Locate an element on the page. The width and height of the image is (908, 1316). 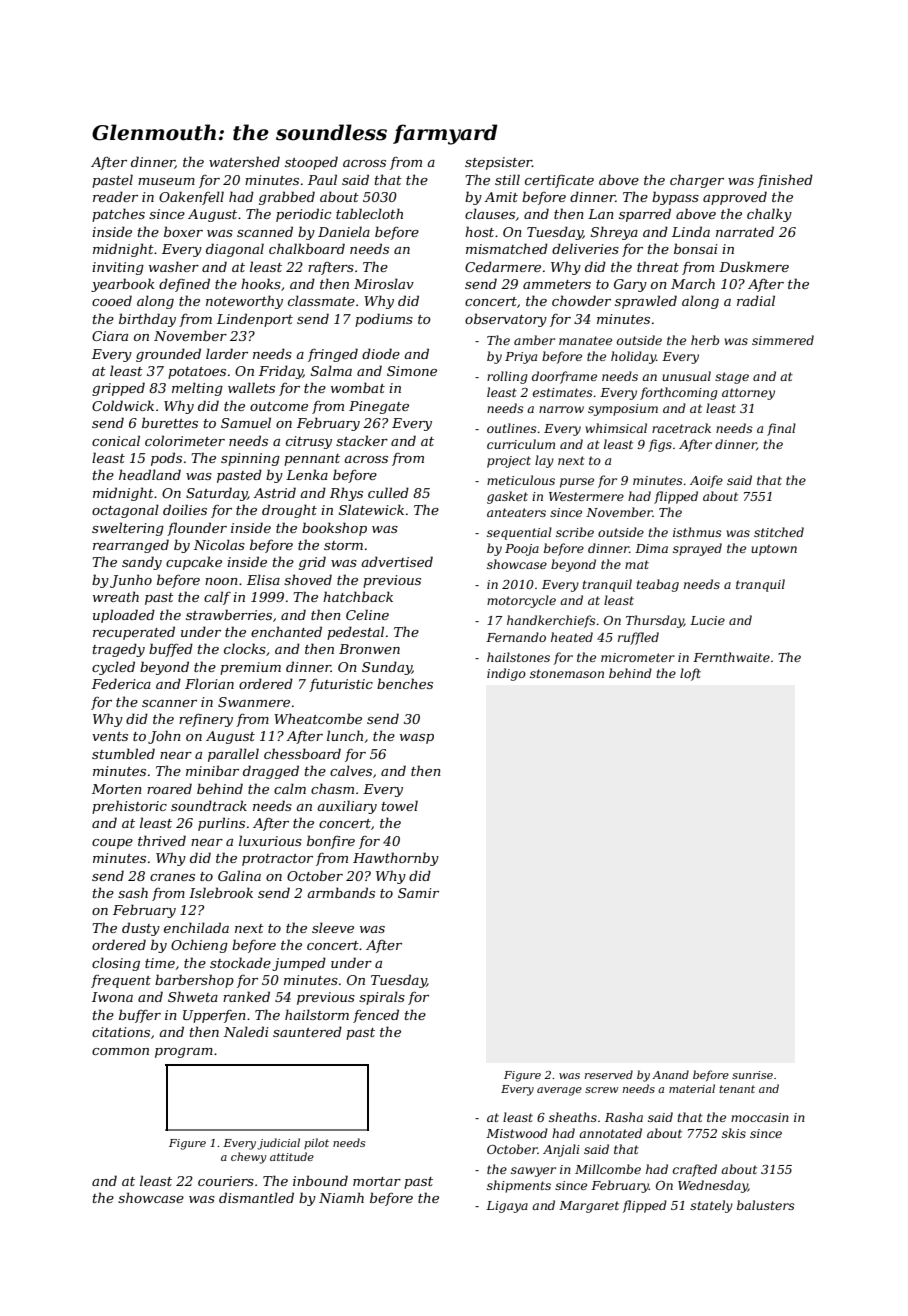
stonemason is located at coordinates (567, 673).
